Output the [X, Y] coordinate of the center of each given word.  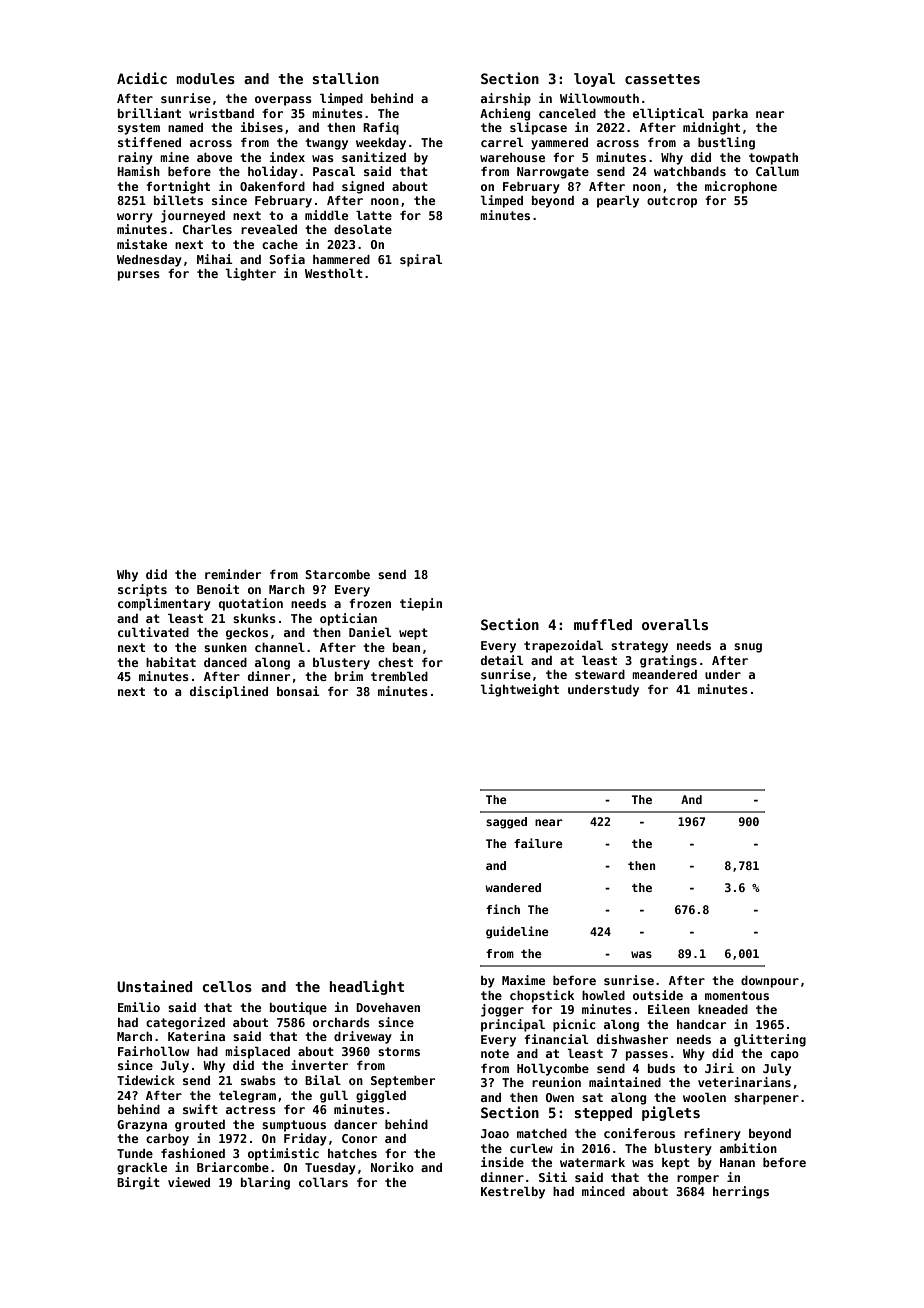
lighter [251, 274]
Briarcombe [233, 1167]
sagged [506, 823]
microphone [741, 187]
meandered [664, 674]
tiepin [421, 604]
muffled [603, 624]
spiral [421, 260]
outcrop [672, 202]
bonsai [298, 691]
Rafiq [381, 128]
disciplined [229, 692]
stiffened [149, 142]
